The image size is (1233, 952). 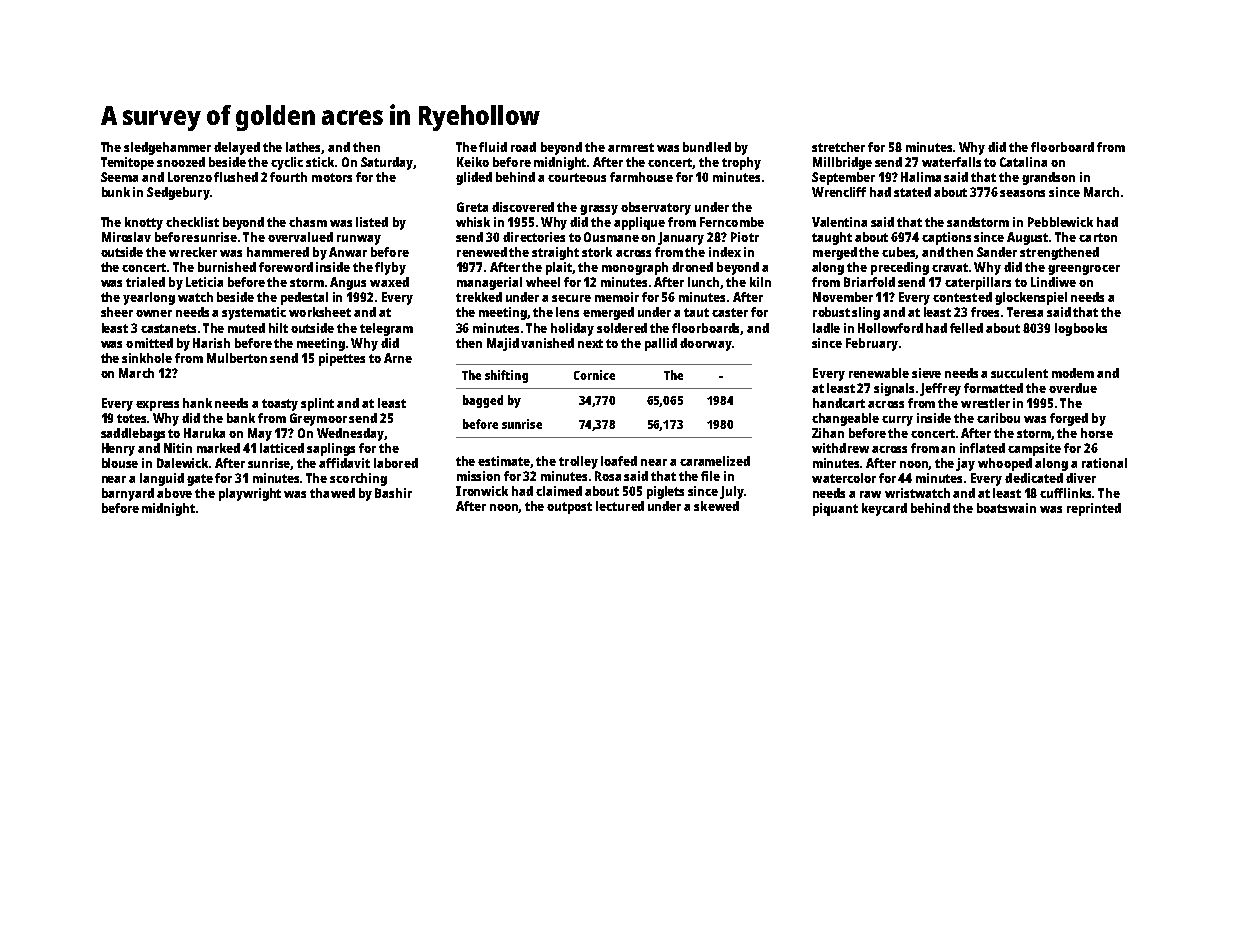 I want to click on Harish, so click(x=211, y=343).
